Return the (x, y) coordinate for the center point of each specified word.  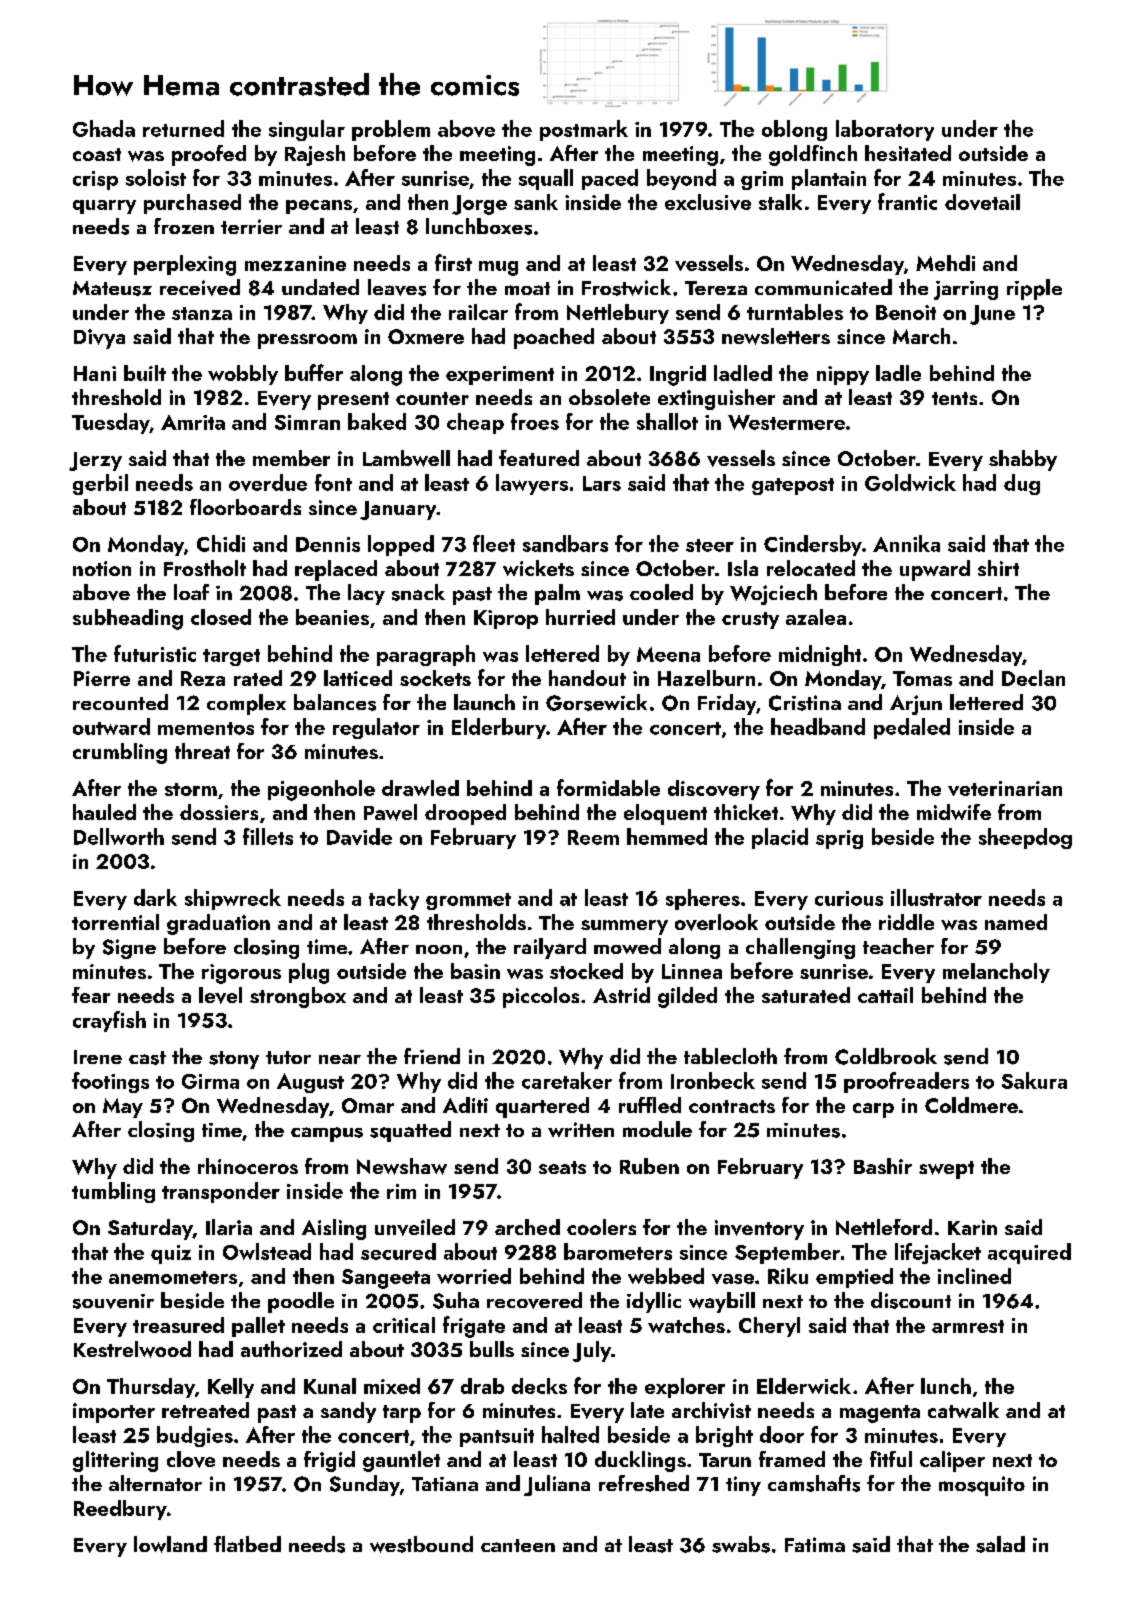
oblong (794, 130)
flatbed (247, 1544)
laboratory (885, 130)
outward (111, 726)
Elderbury (499, 728)
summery (624, 927)
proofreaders (906, 1082)
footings (110, 1082)
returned (183, 128)
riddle (906, 922)
